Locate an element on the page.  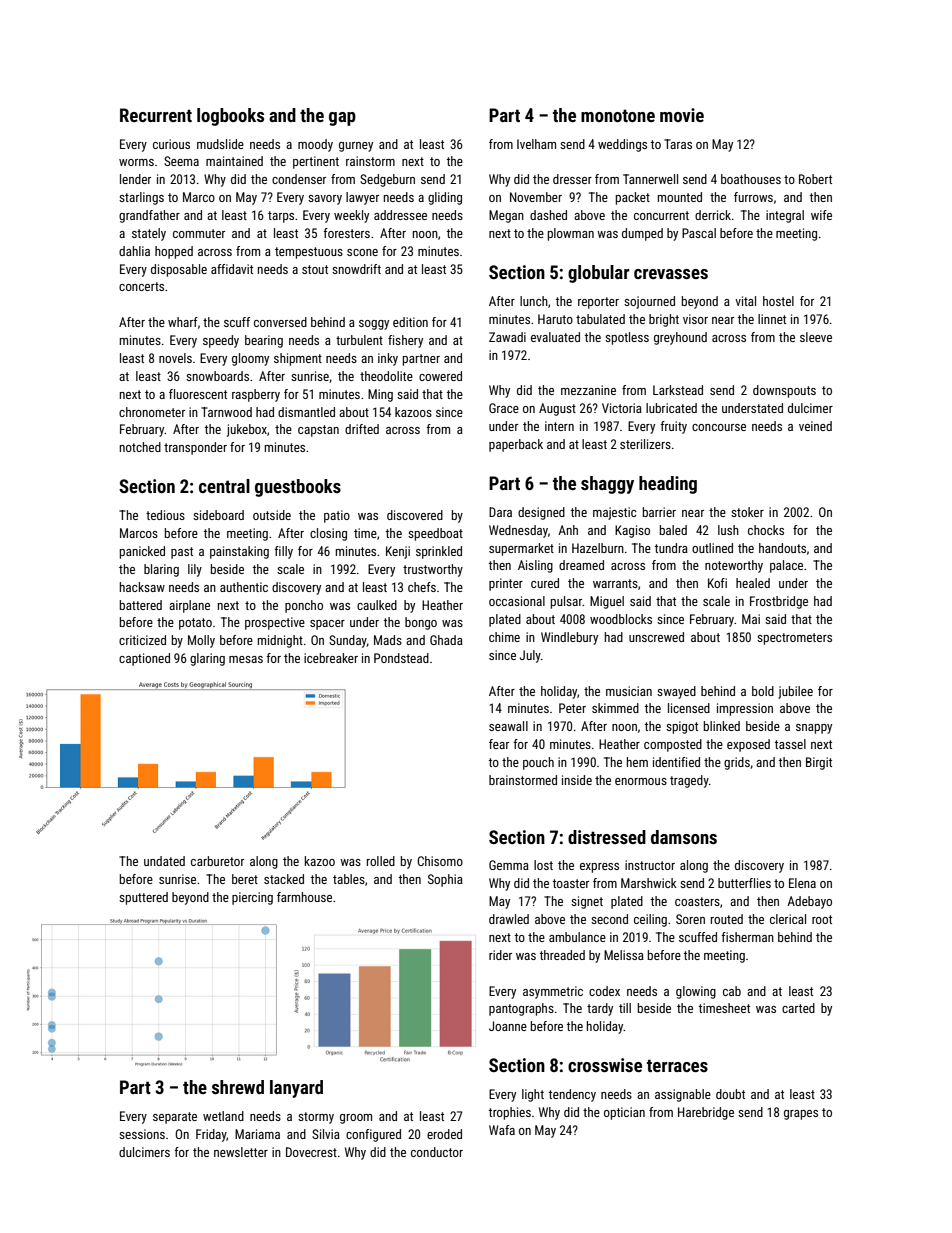
healed is located at coordinates (753, 583).
